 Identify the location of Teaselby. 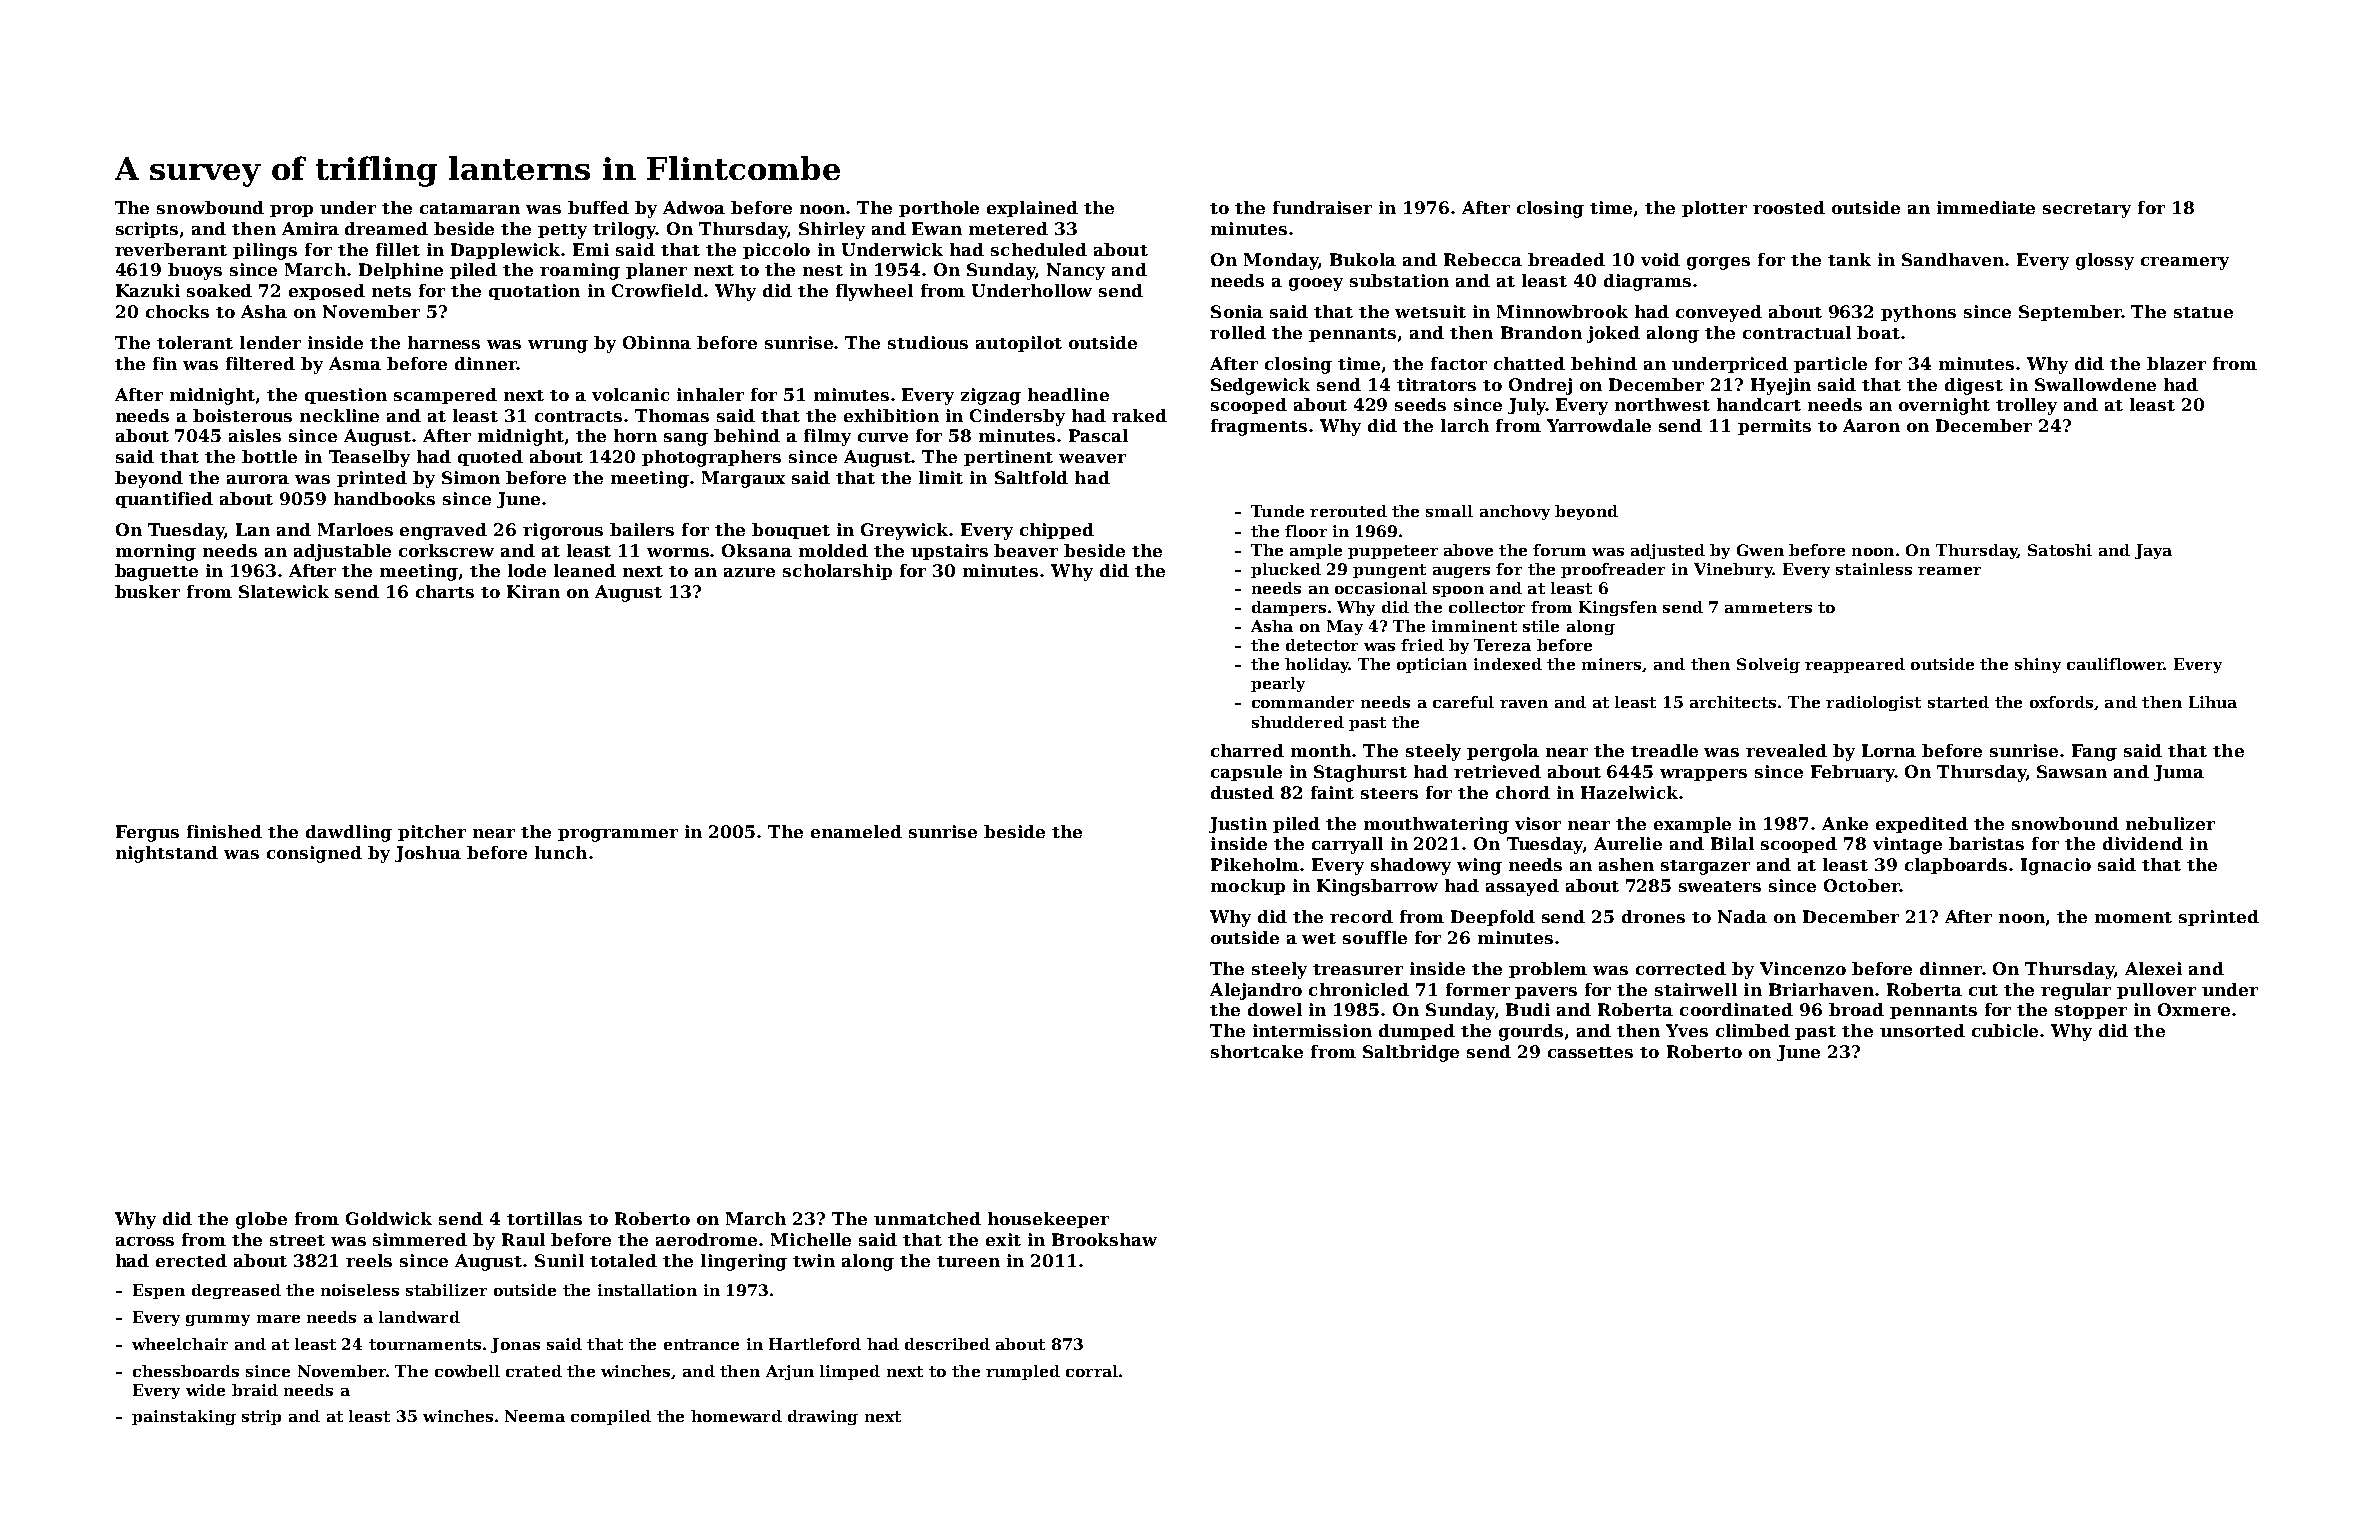
(369, 458).
